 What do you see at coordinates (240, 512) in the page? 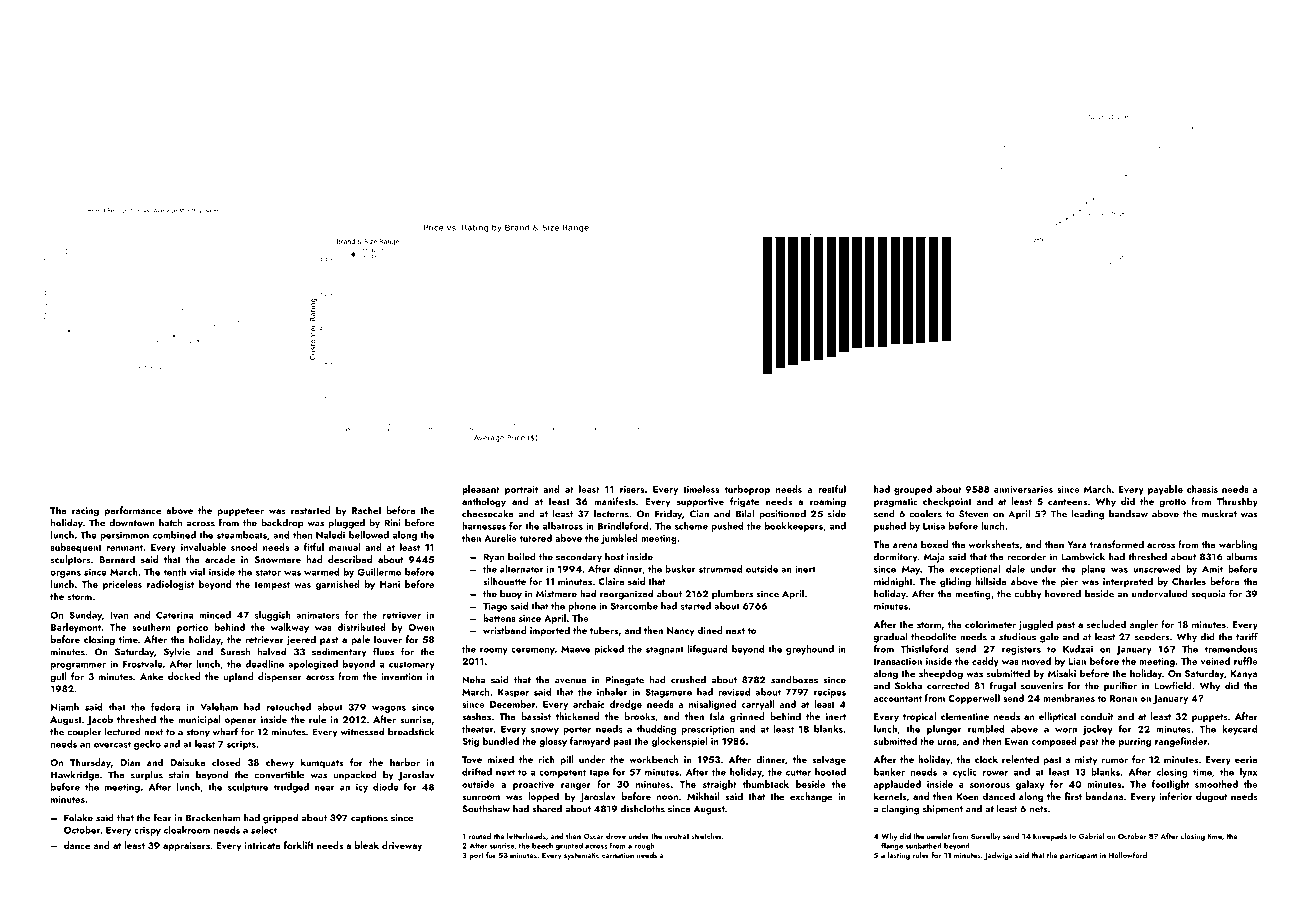
I see `puppeteer` at bounding box center [240, 512].
